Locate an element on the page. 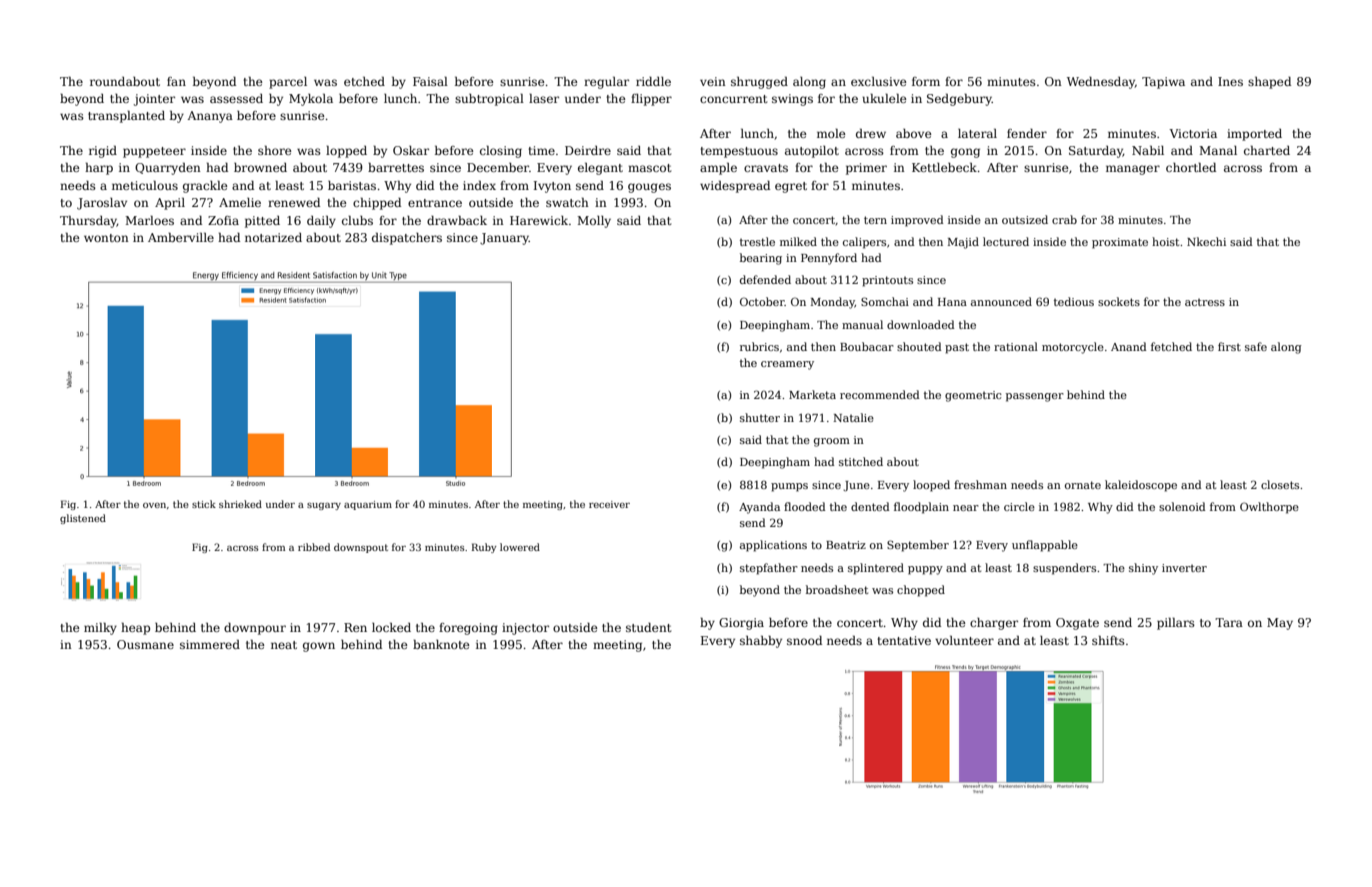 This page has width=1372, height=887. rubrics is located at coordinates (759, 346).
